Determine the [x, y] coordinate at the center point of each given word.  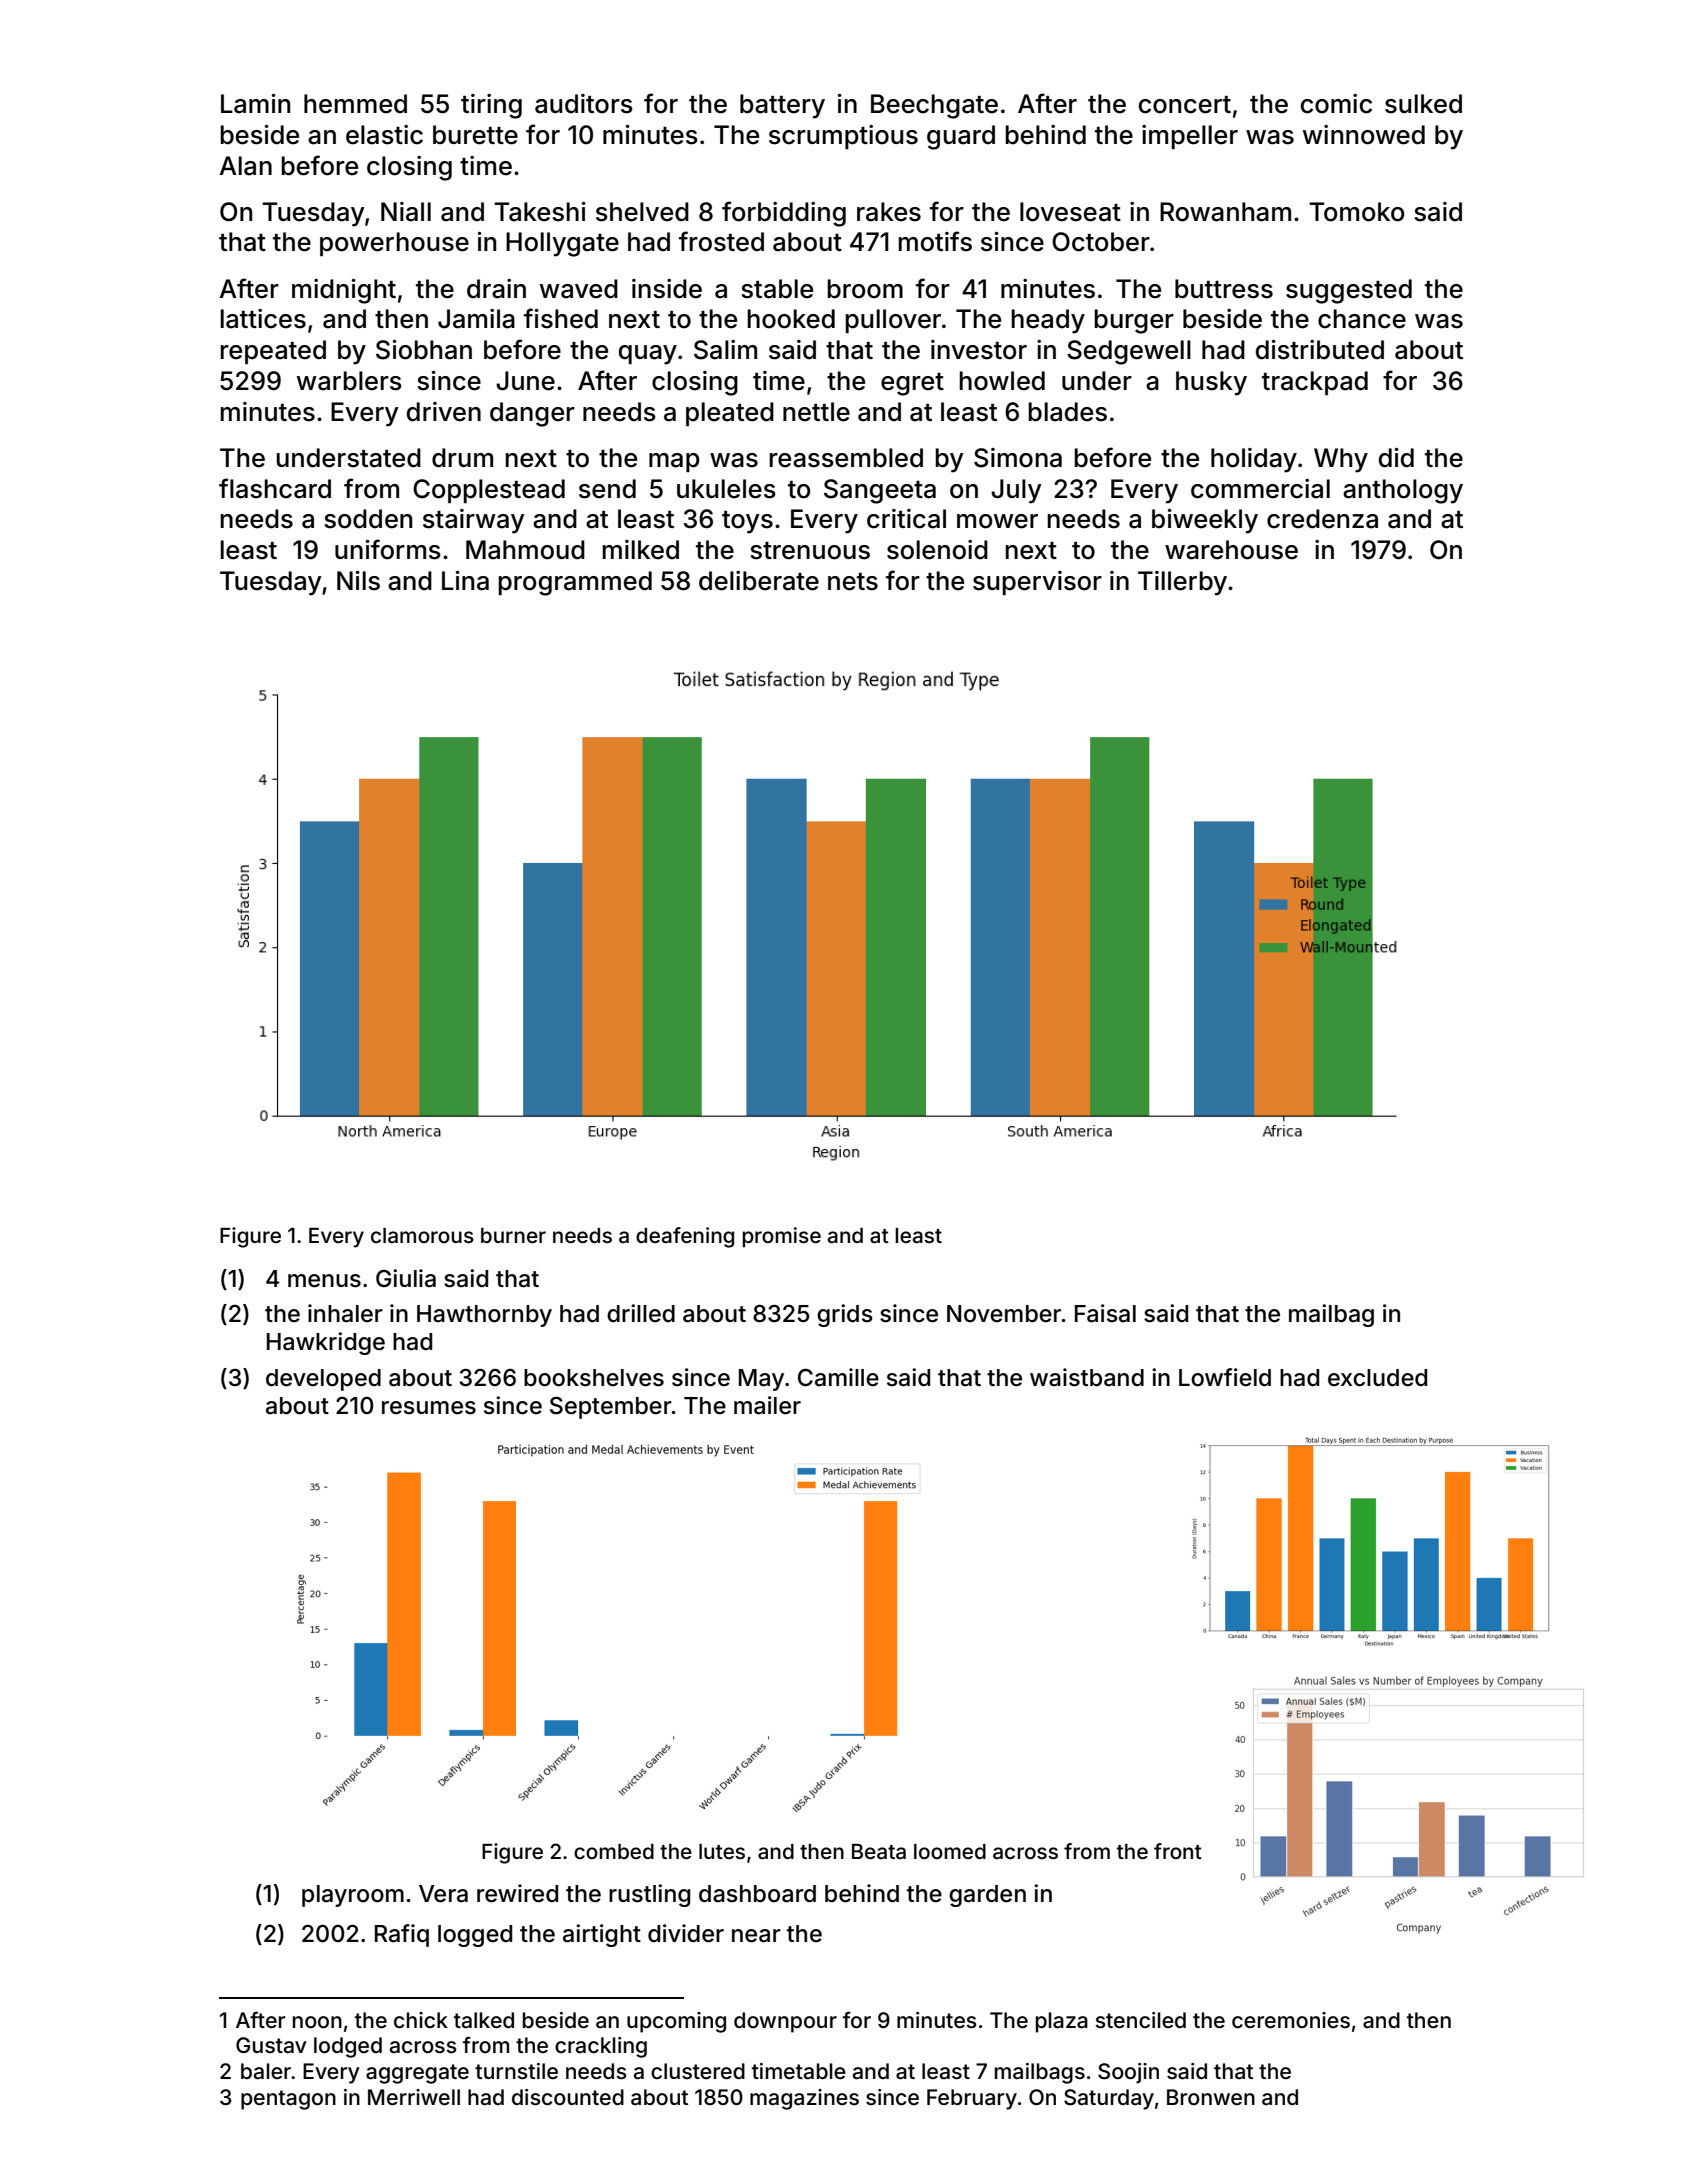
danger [532, 414]
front [1178, 1851]
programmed [575, 583]
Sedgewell [1129, 352]
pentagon [288, 2100]
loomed [950, 1851]
